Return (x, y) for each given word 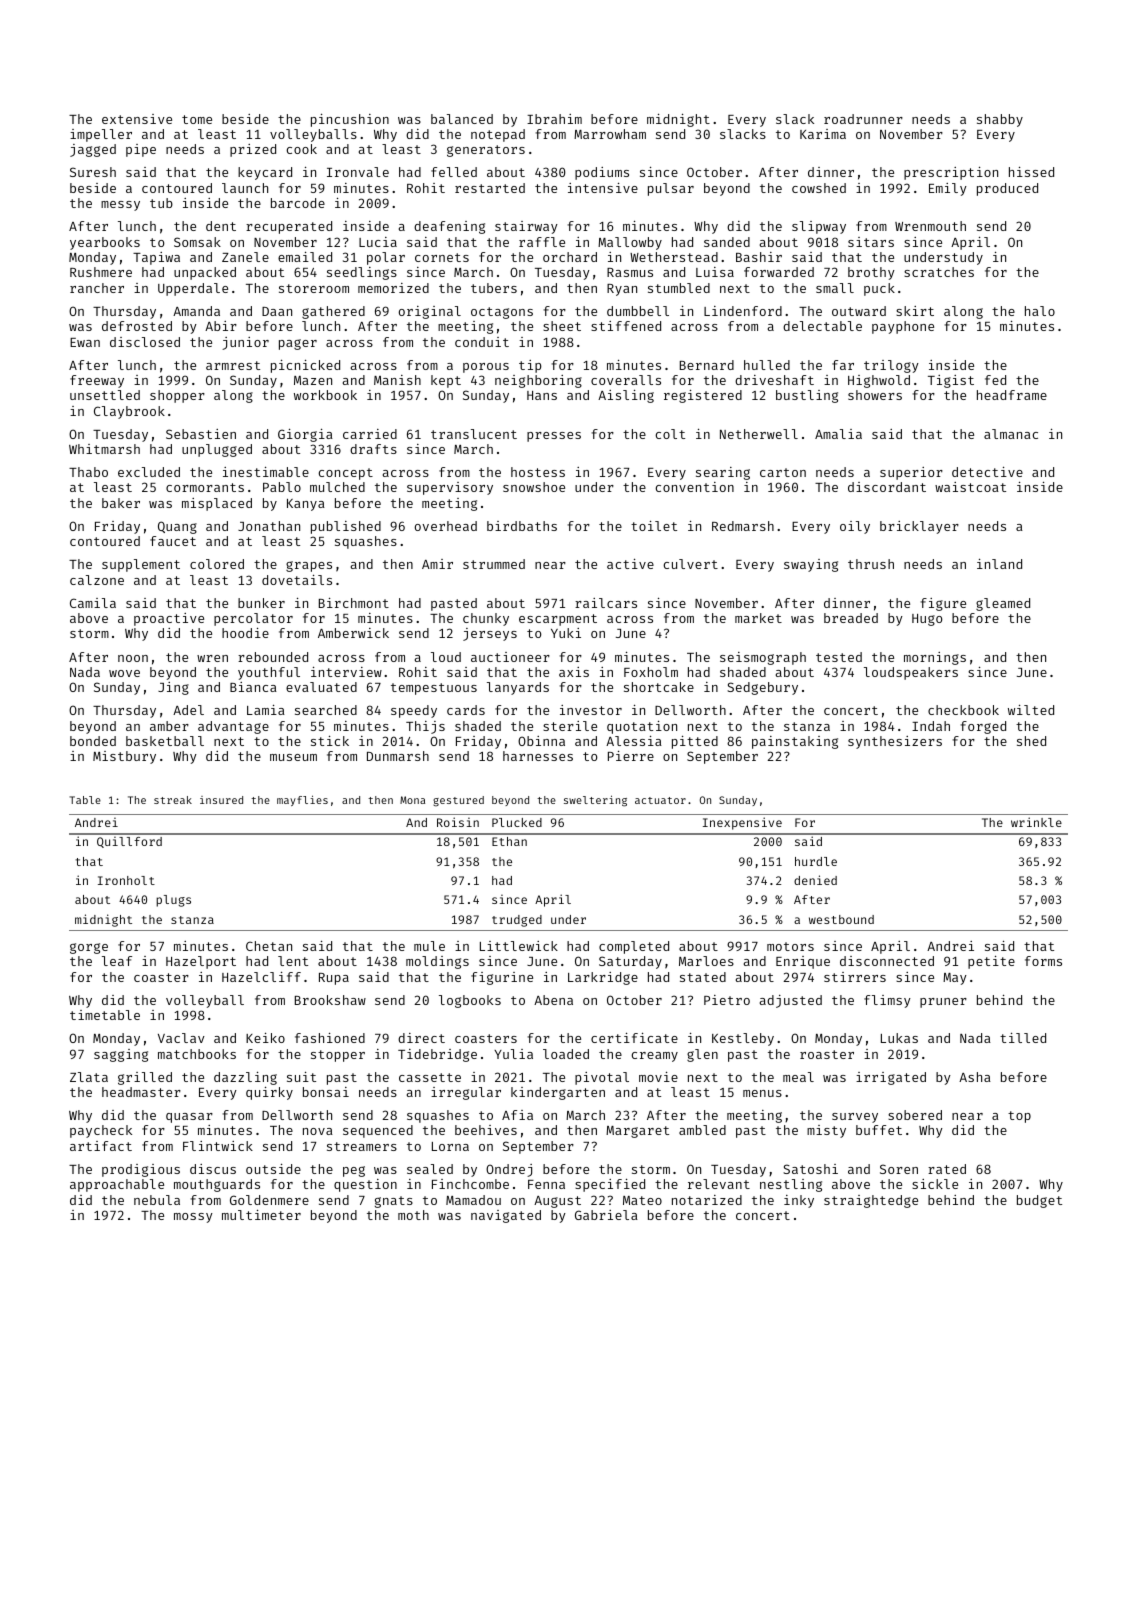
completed (634, 947)
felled (454, 172)
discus (213, 1169)
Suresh (93, 172)
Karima (823, 134)
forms (1043, 961)
